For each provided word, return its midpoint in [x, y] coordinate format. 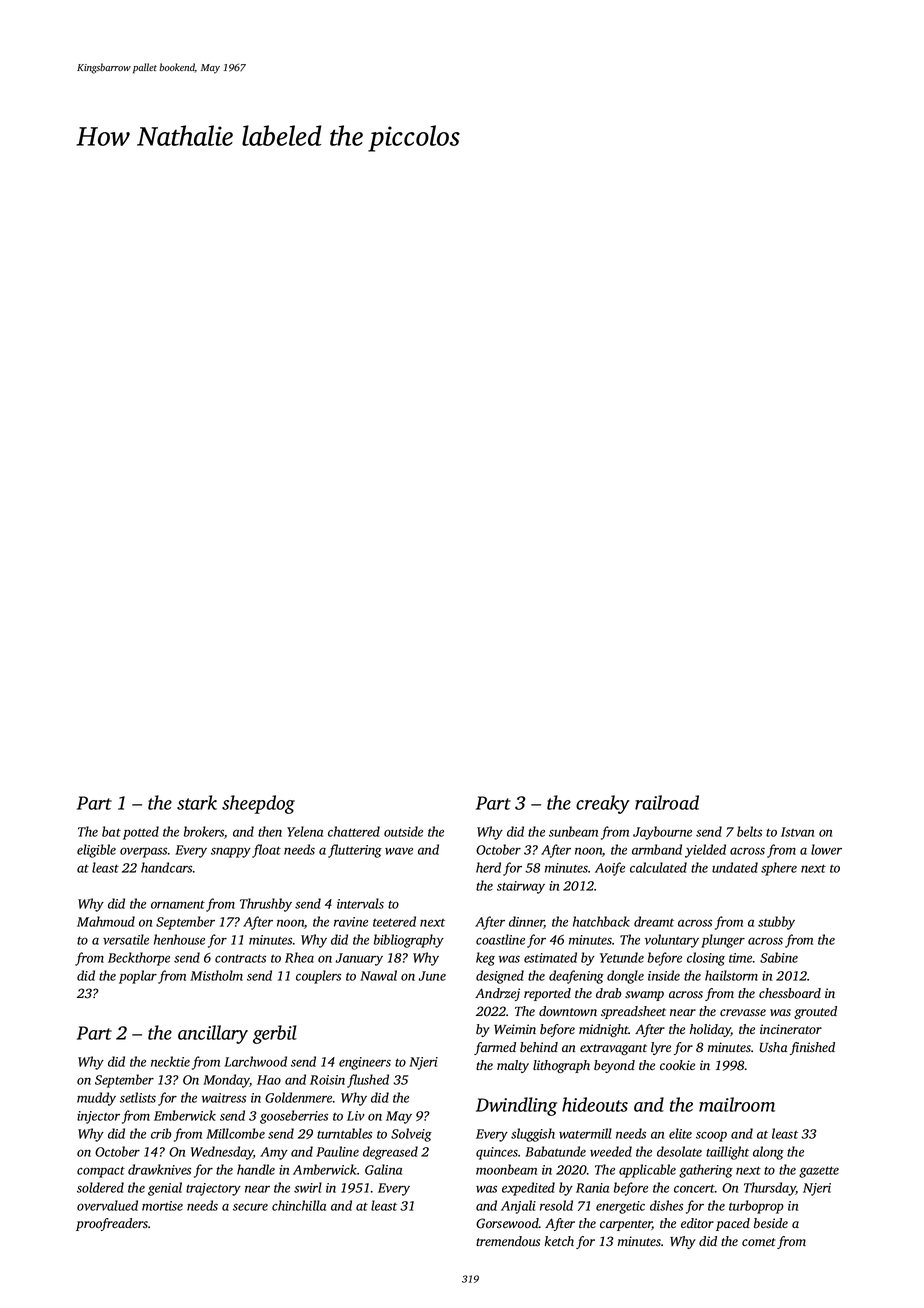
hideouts [595, 1104]
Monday [226, 1081]
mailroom [737, 1104]
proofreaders [112, 1224]
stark [197, 802]
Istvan [797, 832]
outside [403, 831]
